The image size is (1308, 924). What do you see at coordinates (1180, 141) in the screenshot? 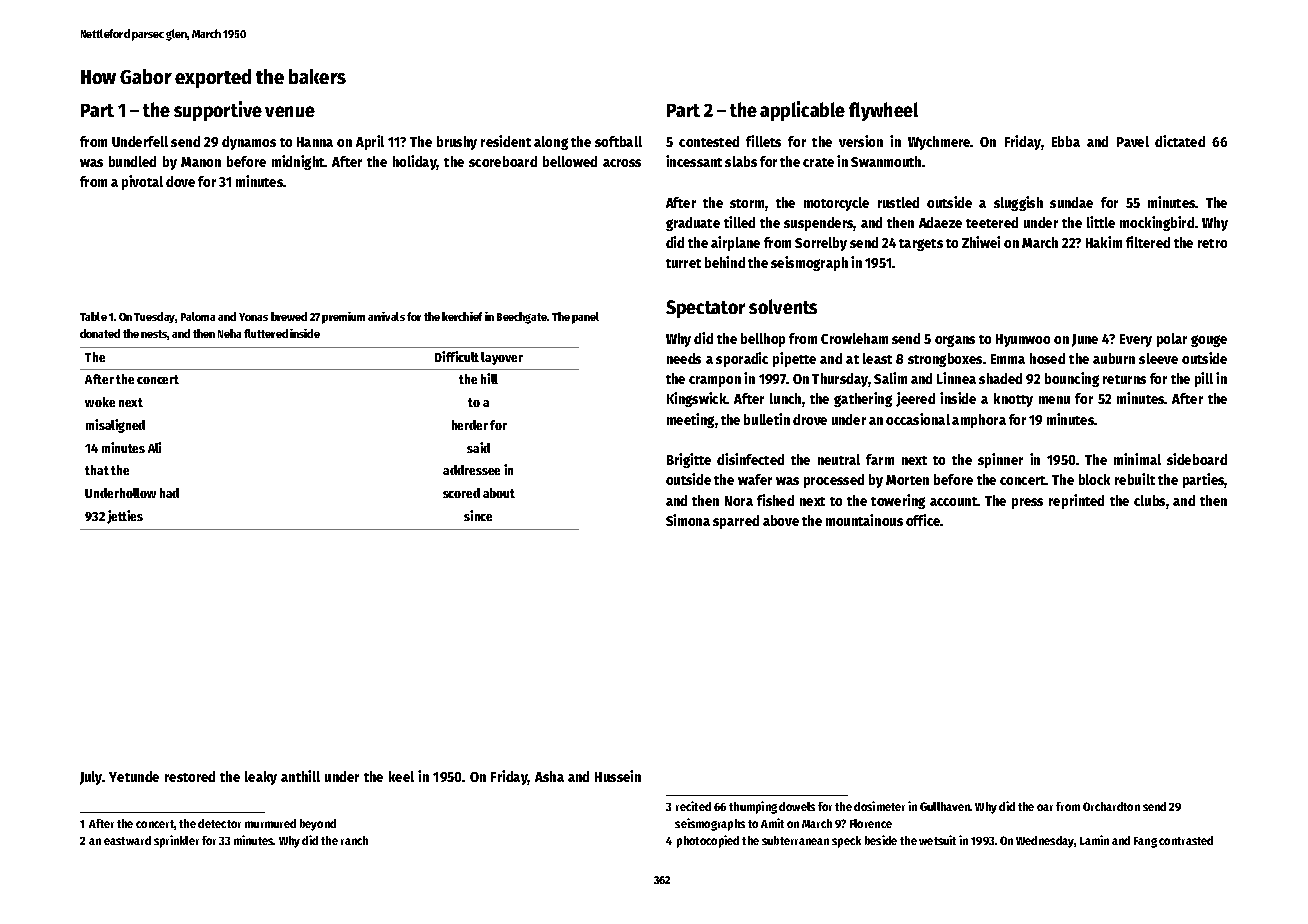
I see `dictated` at bounding box center [1180, 141].
